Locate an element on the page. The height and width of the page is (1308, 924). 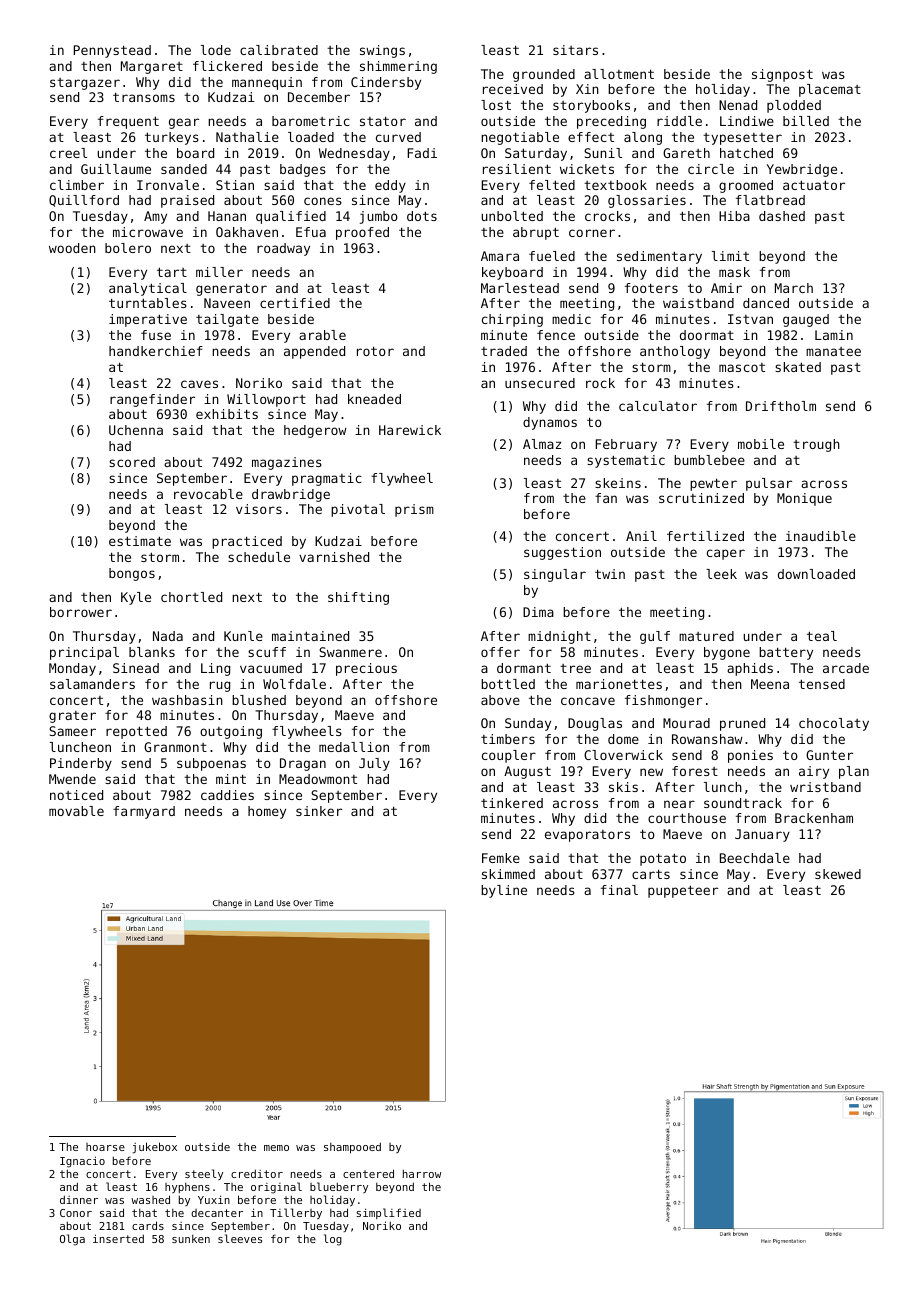
Nenad is located at coordinates (738, 105).
